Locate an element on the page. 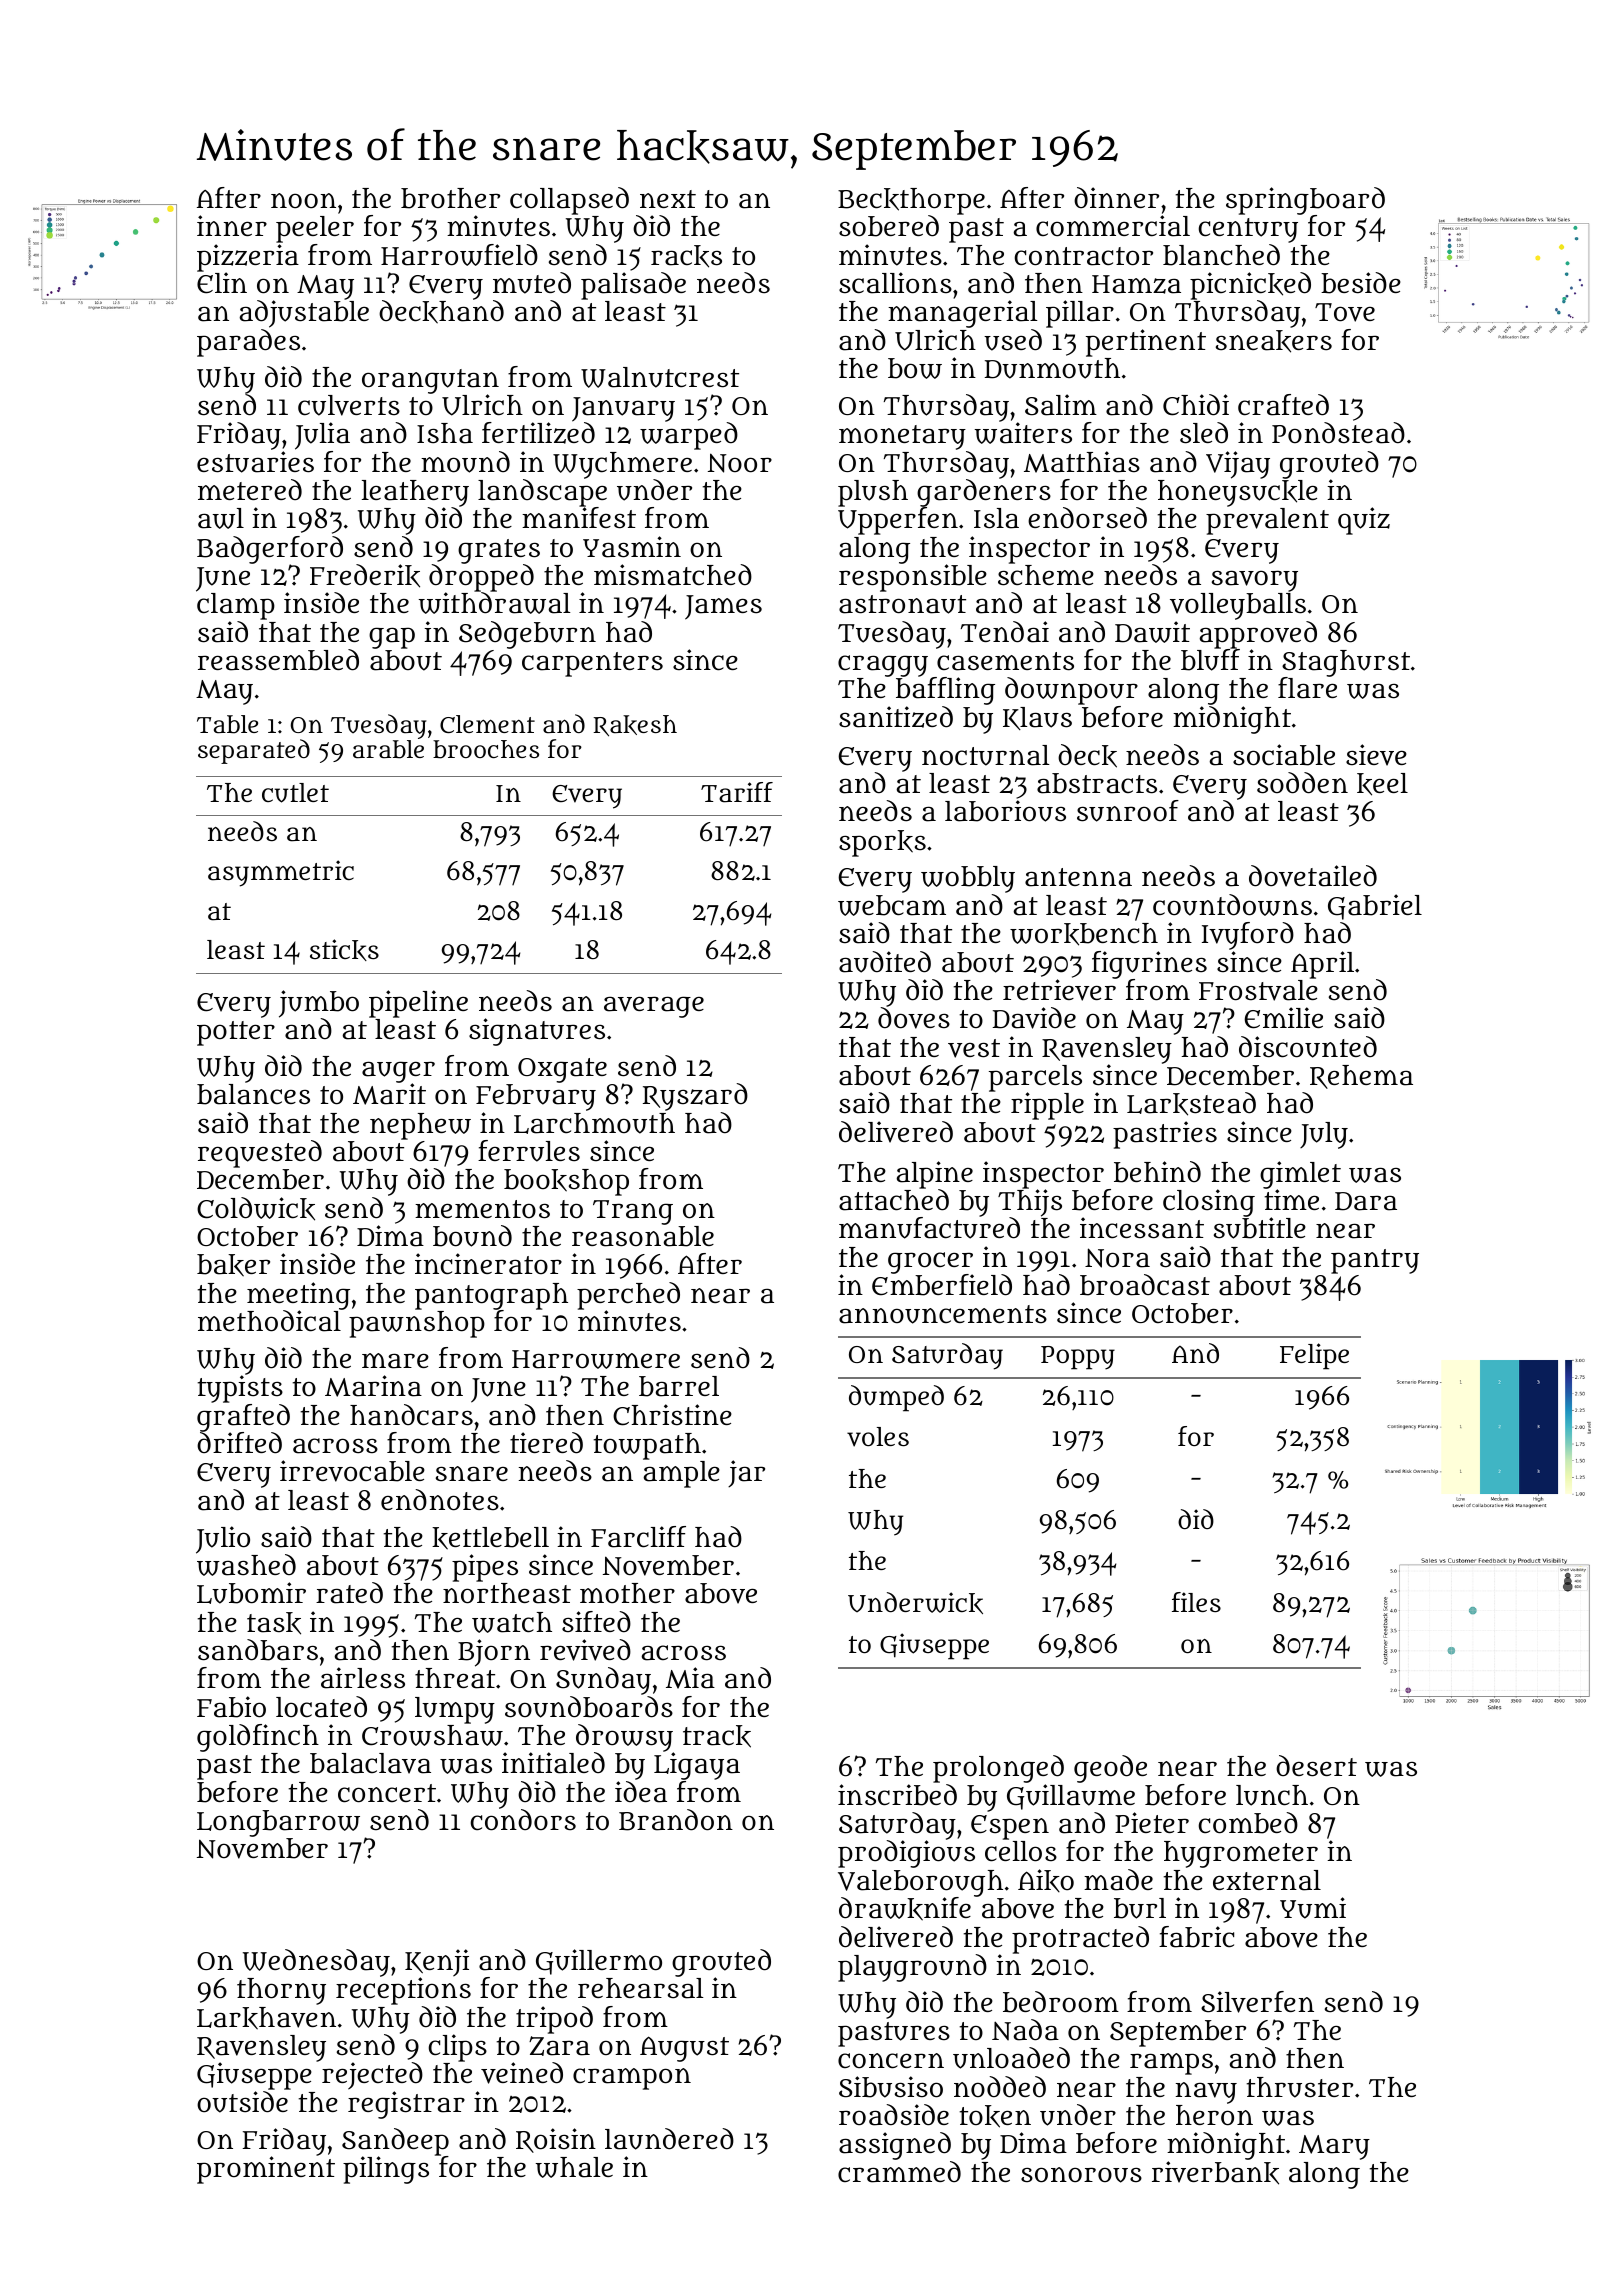 This page has height=2292, width=1620. Dara is located at coordinates (1366, 1201).
